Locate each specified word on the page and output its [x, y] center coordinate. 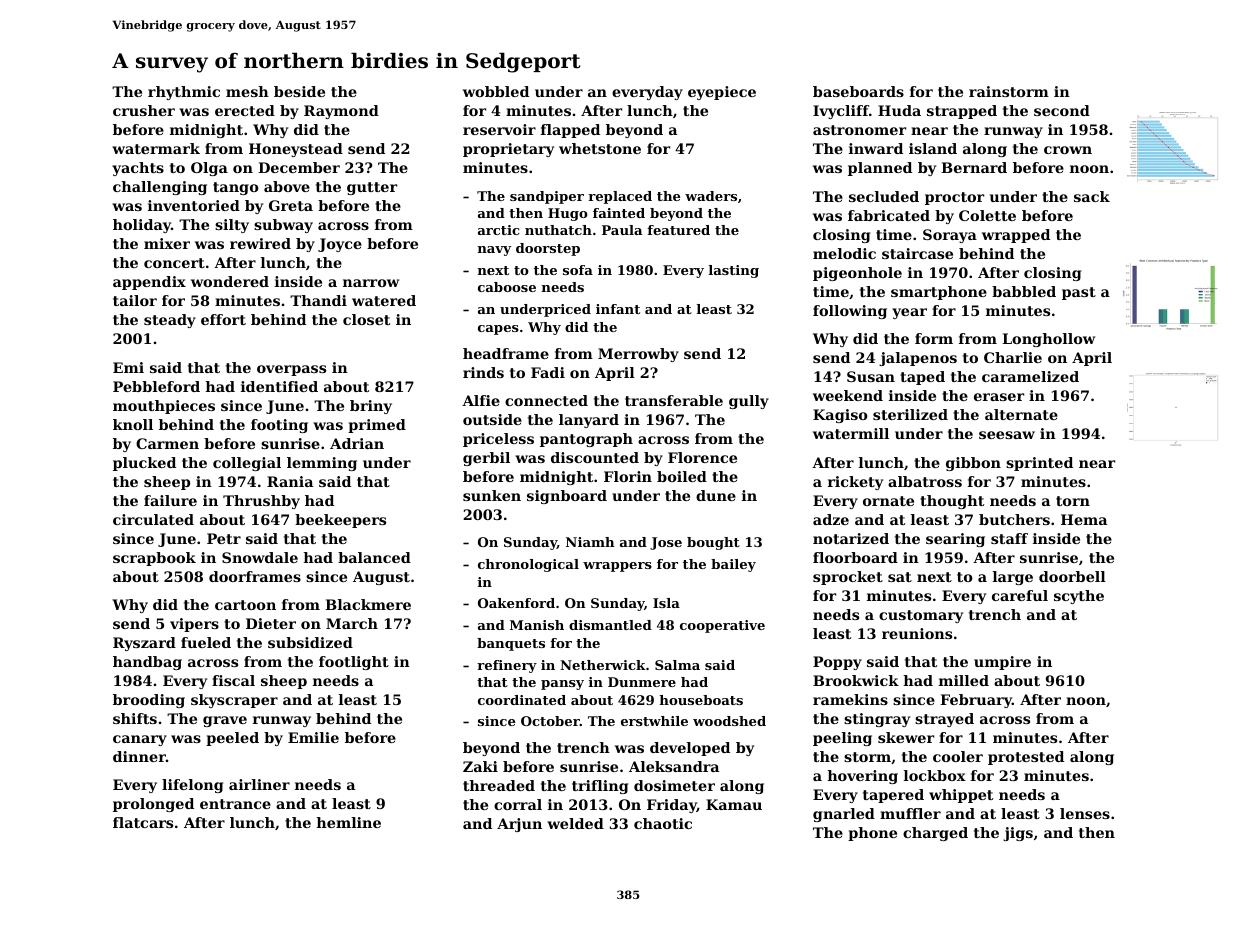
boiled [682, 476]
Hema [1084, 519]
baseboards [858, 91]
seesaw [1007, 435]
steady [170, 321]
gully [749, 402]
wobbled [496, 91]
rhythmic [184, 93]
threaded [499, 785]
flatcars [143, 822]
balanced [374, 557]
